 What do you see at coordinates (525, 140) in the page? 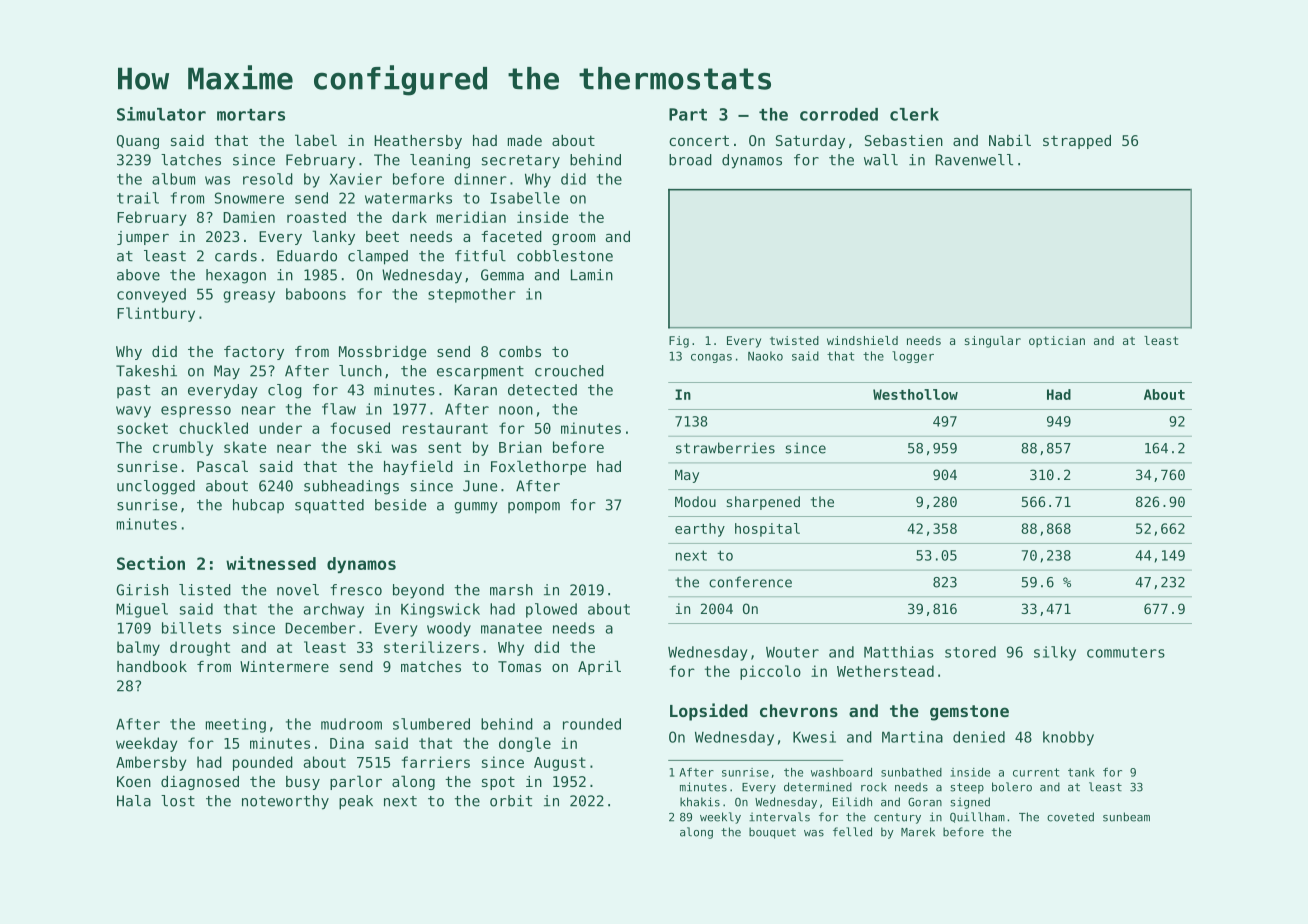
I see `made` at bounding box center [525, 140].
